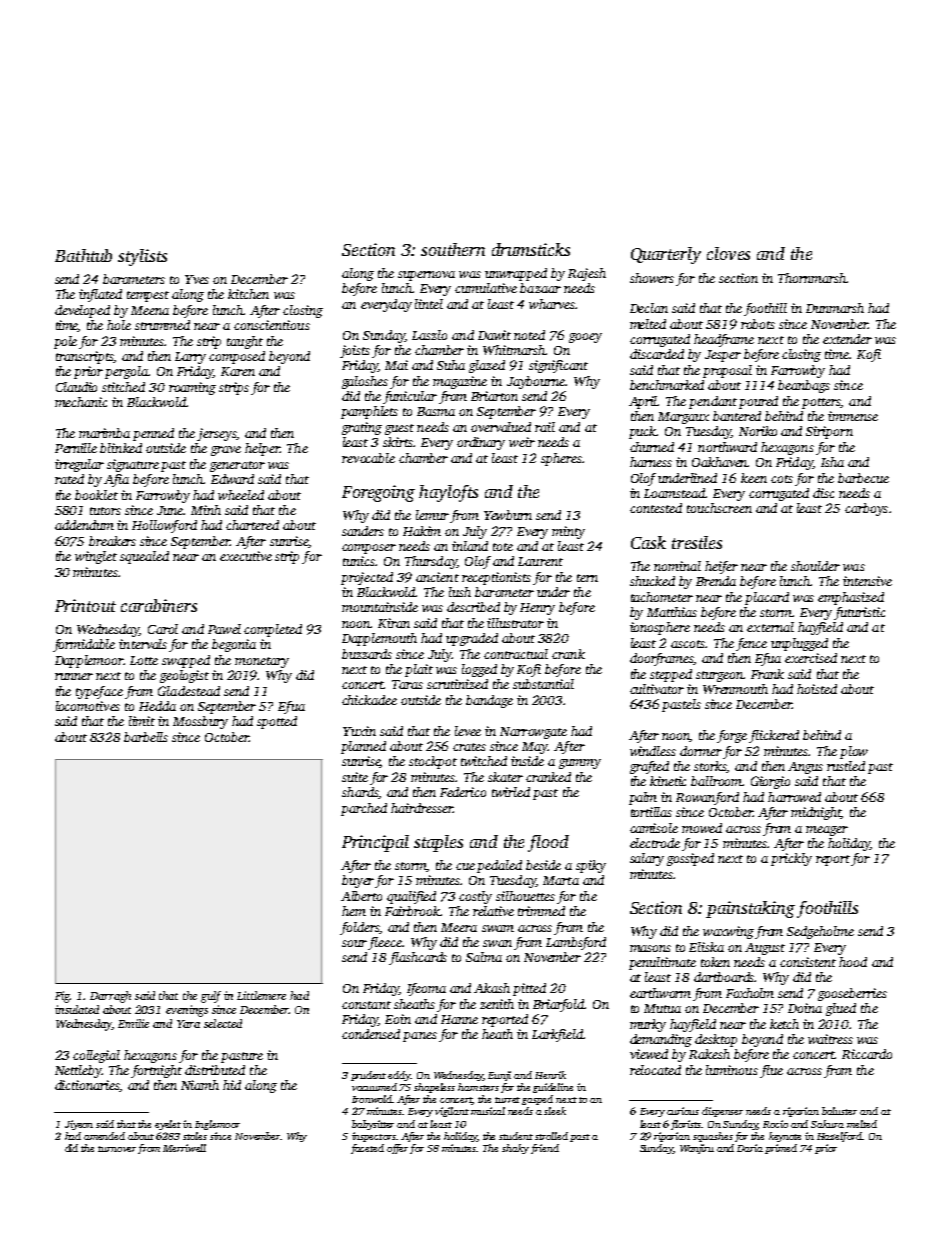  Describe the element at coordinates (820, 932) in the image. I see `Sedgeholme` at that location.
